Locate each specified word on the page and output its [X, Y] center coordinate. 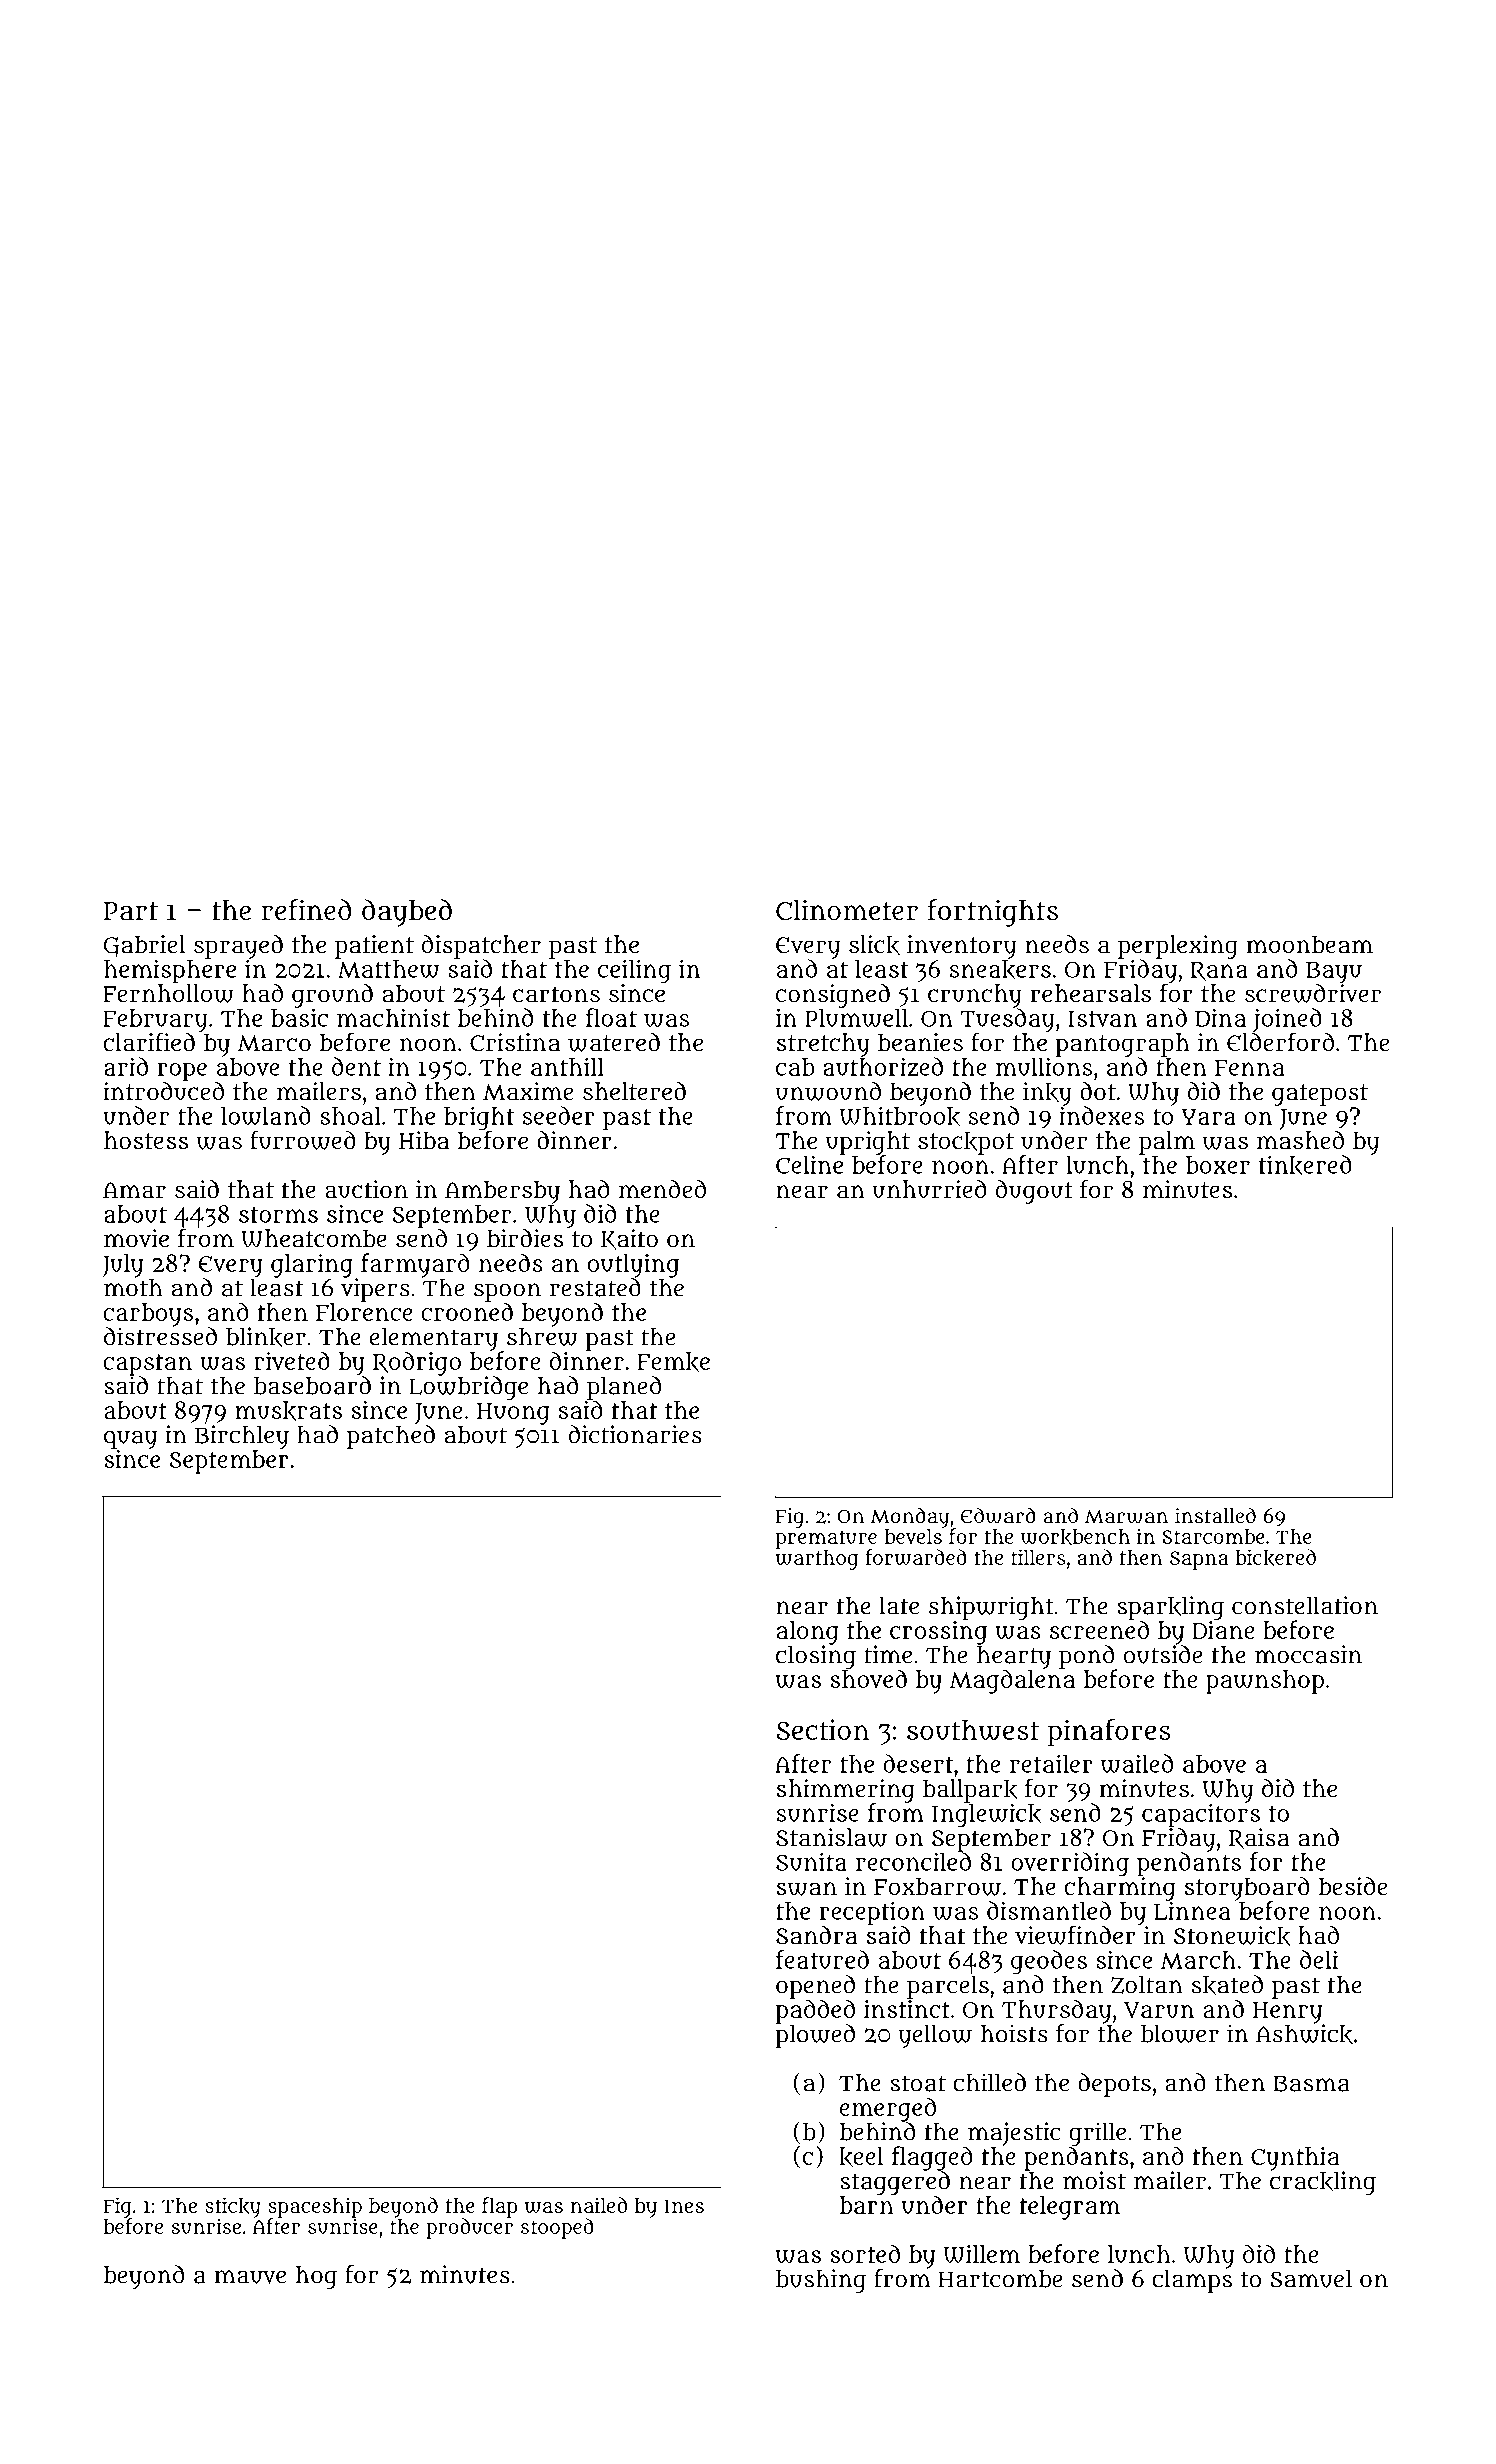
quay [130, 1440]
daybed [407, 913]
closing [816, 1657]
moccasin [1308, 1654]
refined [306, 910]
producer [469, 2228]
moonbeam [1310, 944]
